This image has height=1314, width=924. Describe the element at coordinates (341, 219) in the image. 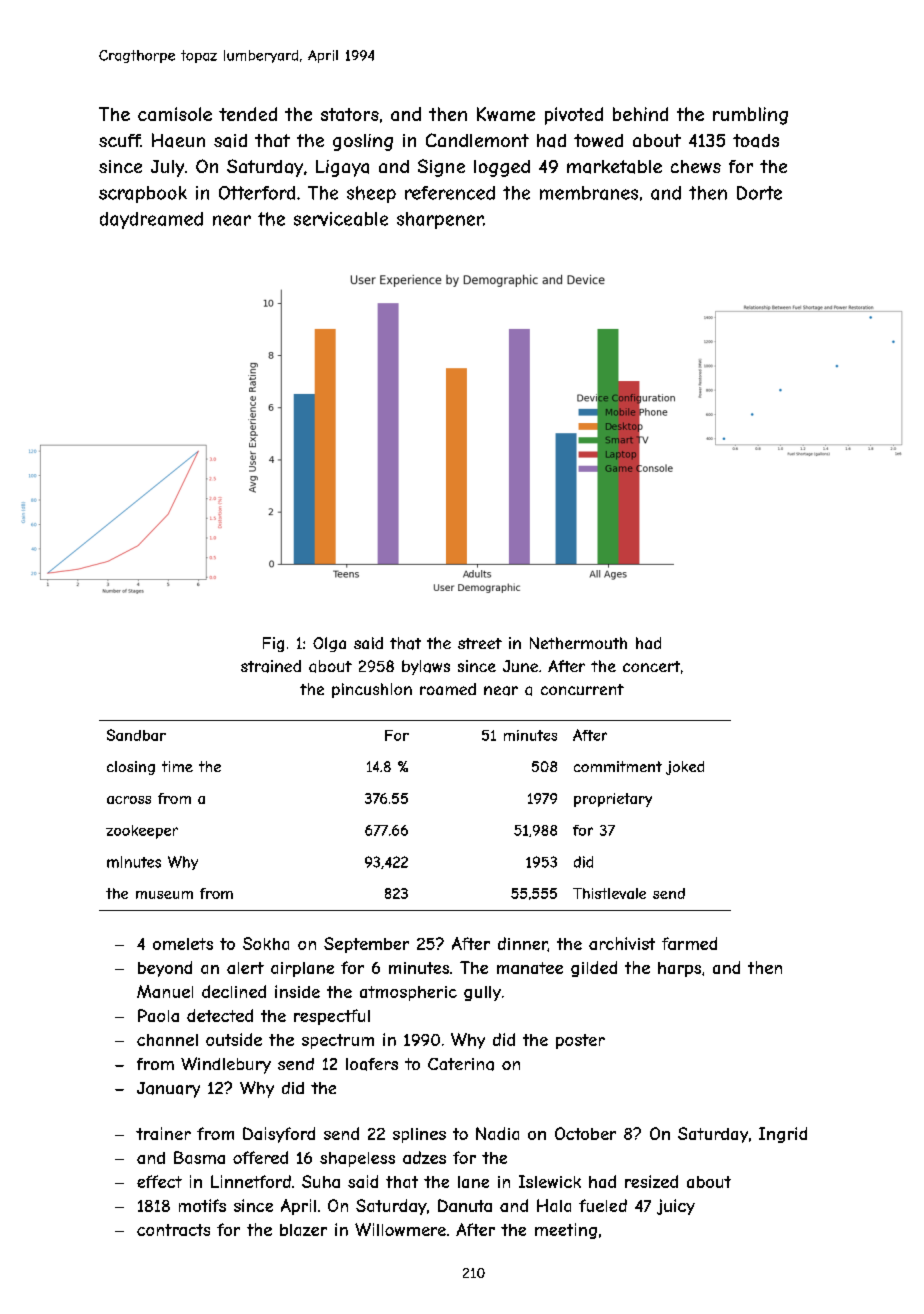

I see `serviceable` at that location.
